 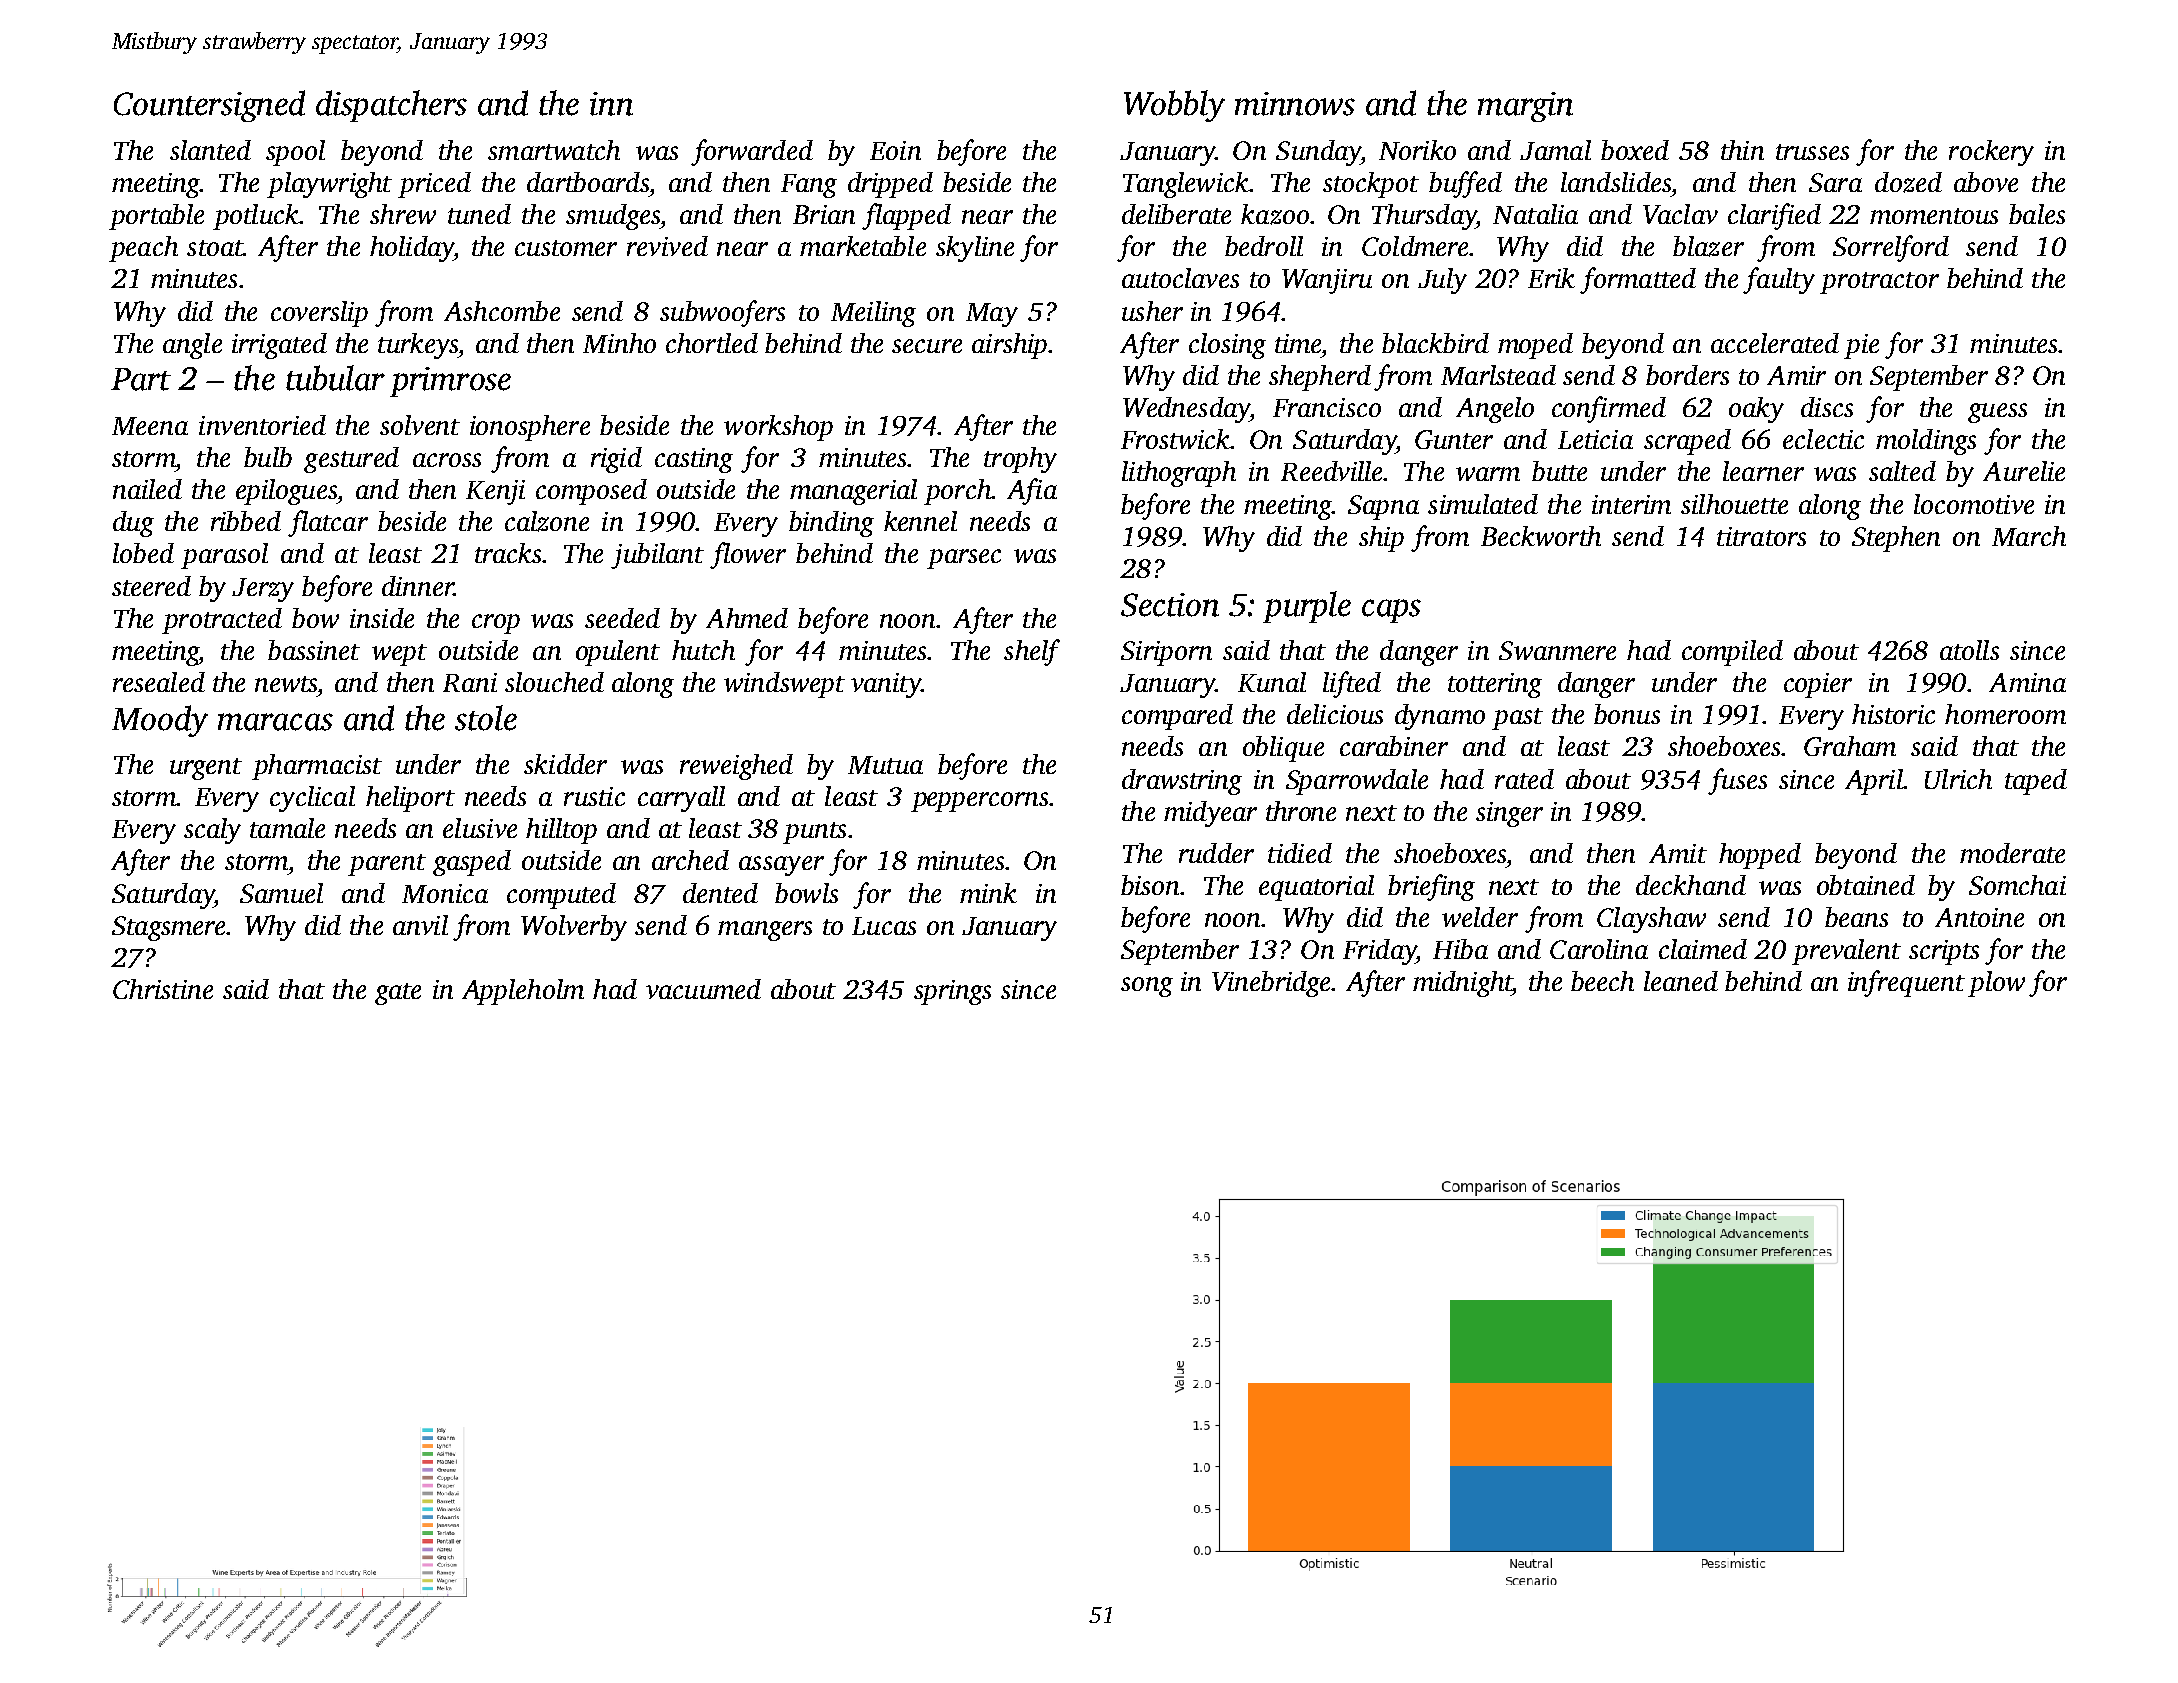 What do you see at coordinates (1638, 280) in the document?
I see `formatted` at bounding box center [1638, 280].
